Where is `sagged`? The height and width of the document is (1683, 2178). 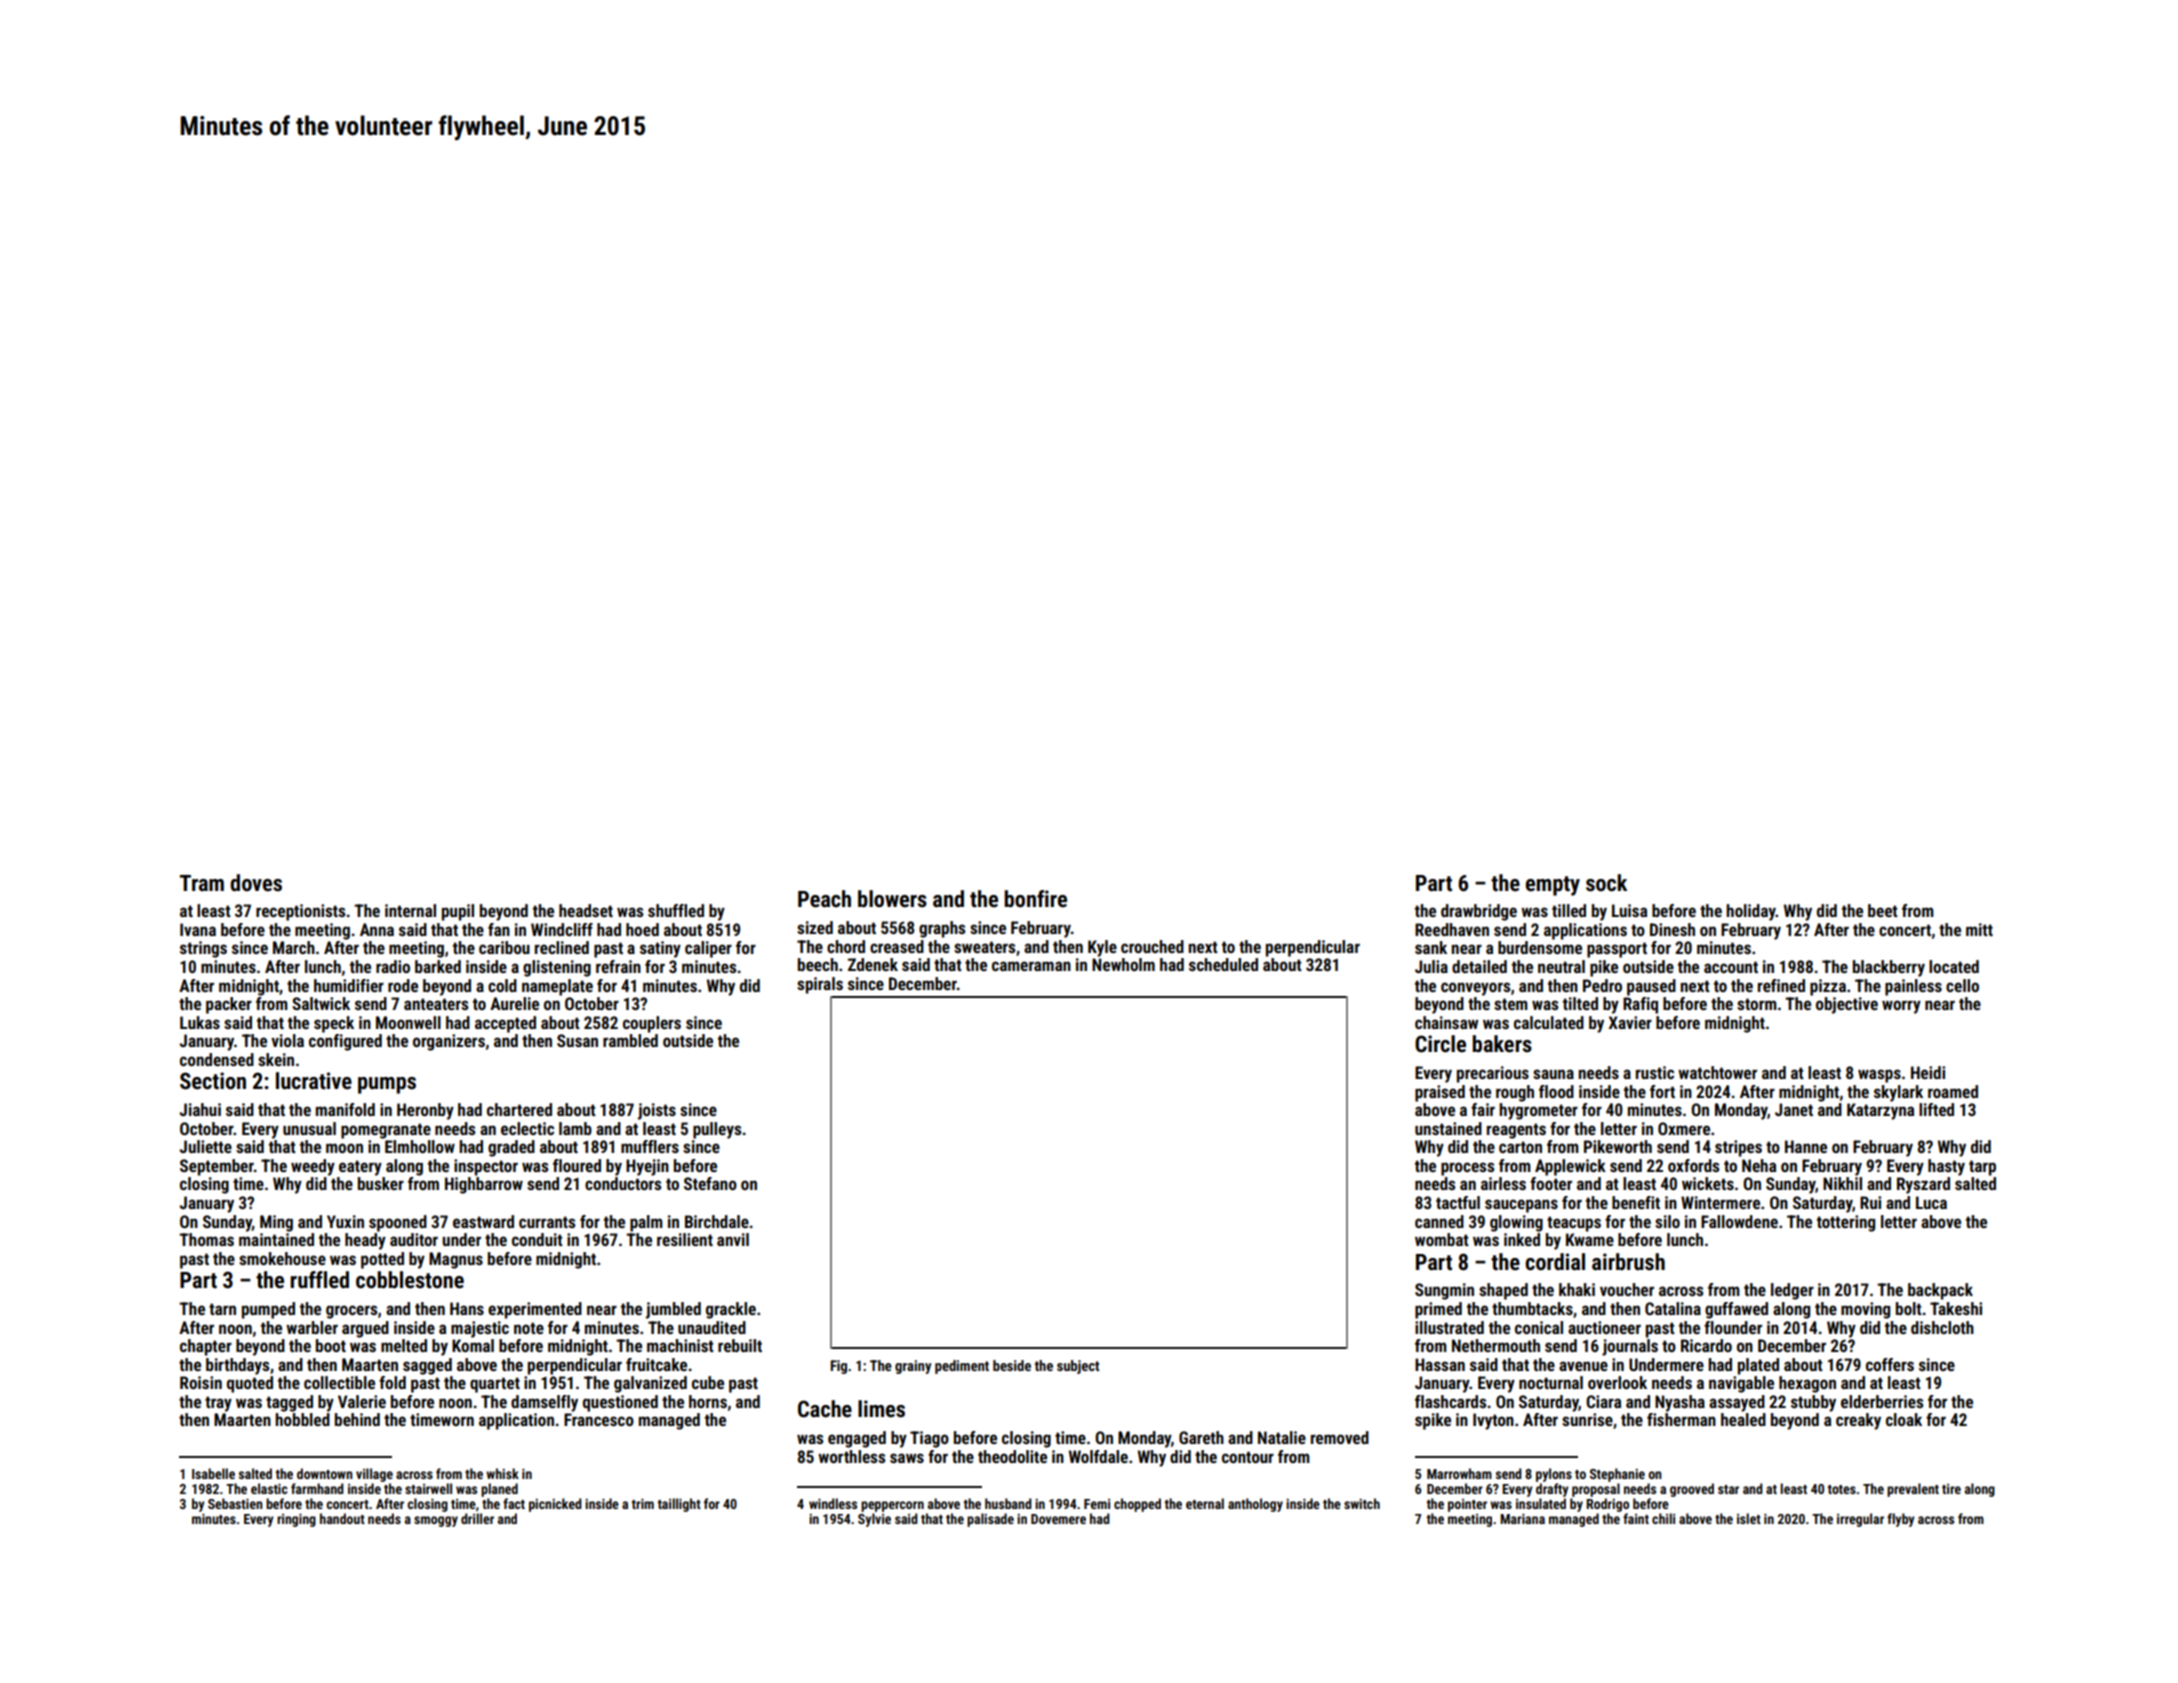 sagged is located at coordinates (427, 1366).
